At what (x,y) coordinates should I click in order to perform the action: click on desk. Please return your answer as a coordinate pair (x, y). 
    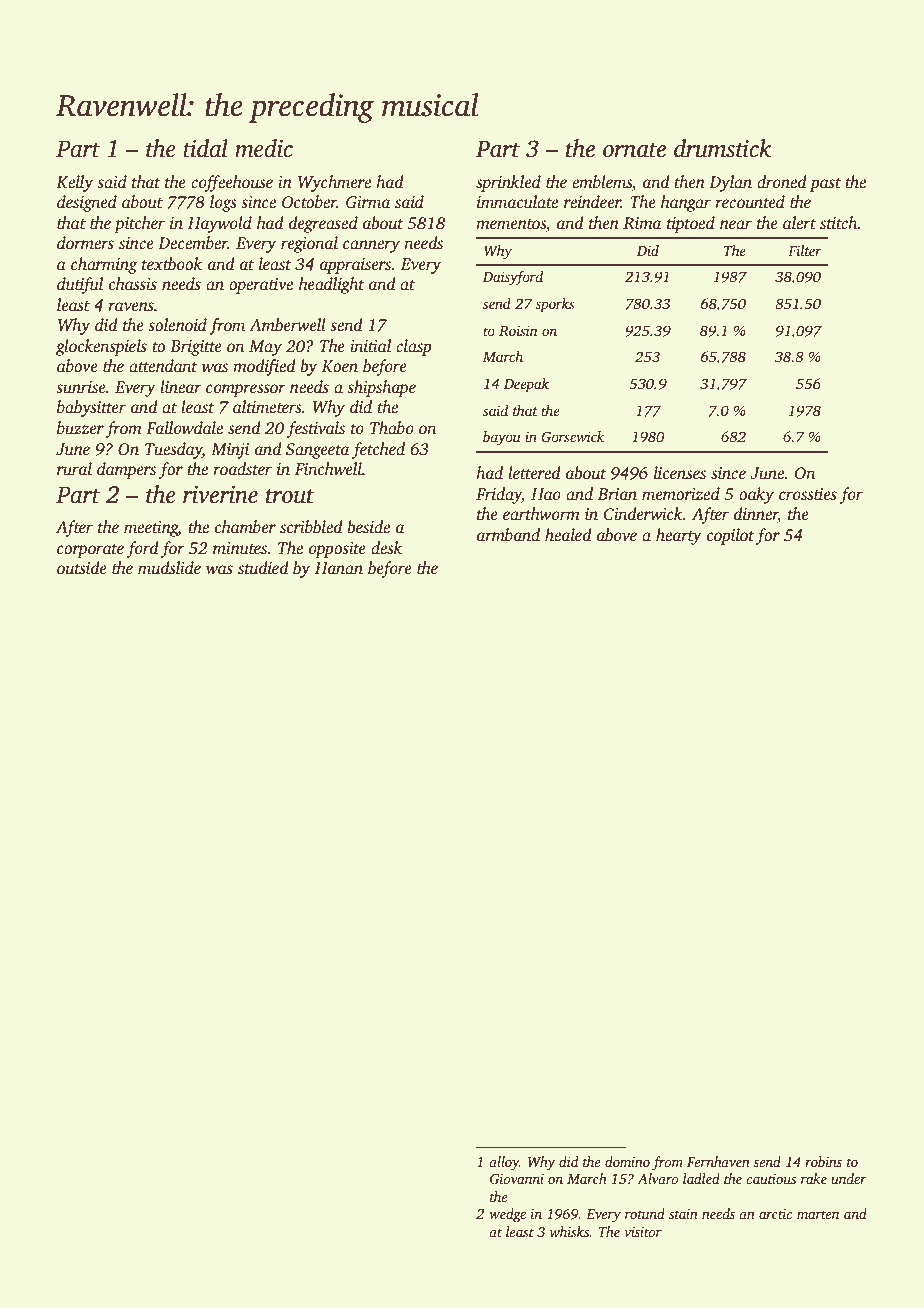
    Looking at the image, I should click on (386, 548).
